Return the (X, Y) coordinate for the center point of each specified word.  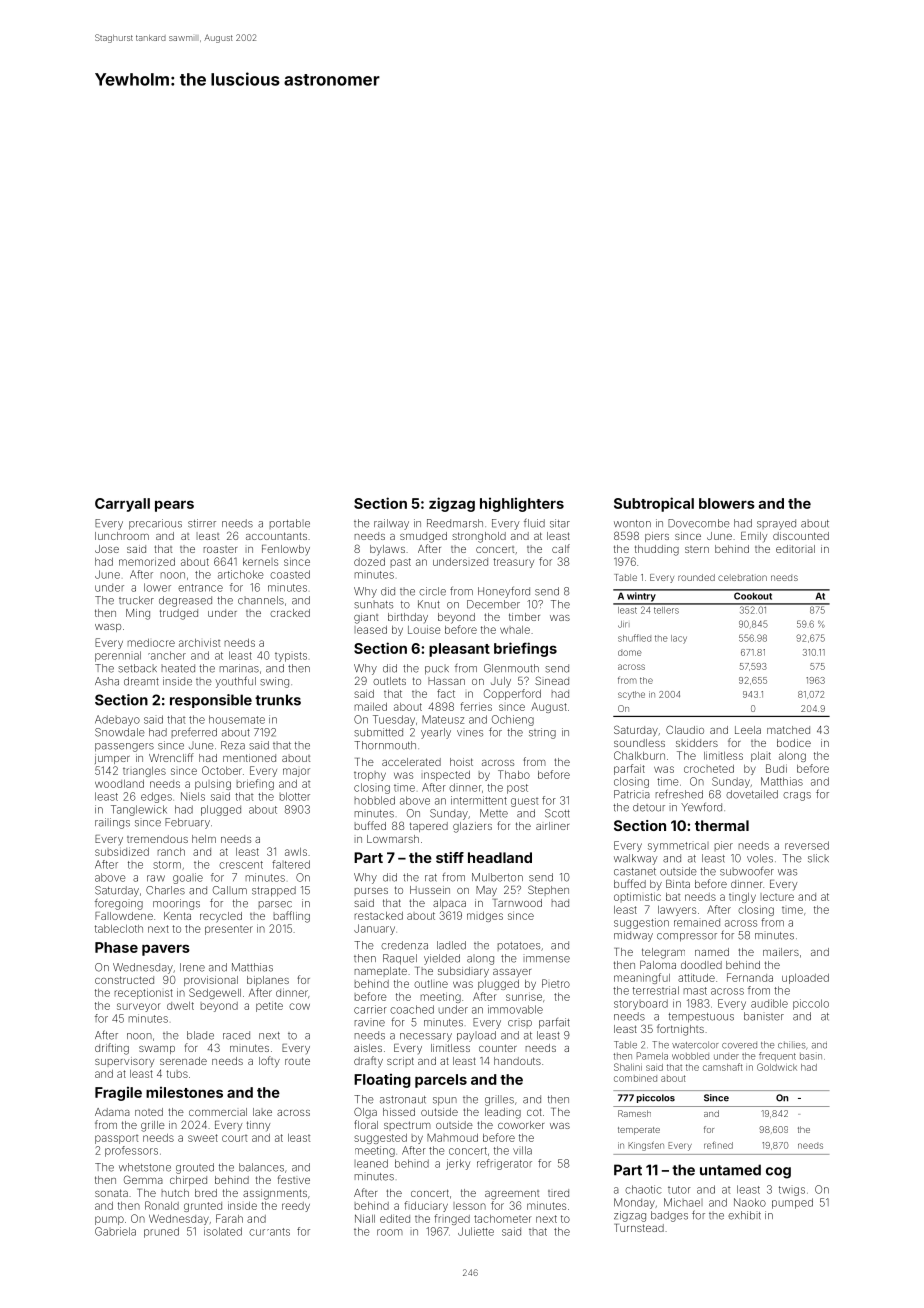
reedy (296, 1207)
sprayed (776, 524)
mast (695, 991)
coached (412, 1009)
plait (761, 757)
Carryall (122, 505)
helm (204, 839)
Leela (748, 730)
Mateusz (443, 719)
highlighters (522, 504)
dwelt (180, 1006)
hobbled (375, 800)
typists (291, 657)
